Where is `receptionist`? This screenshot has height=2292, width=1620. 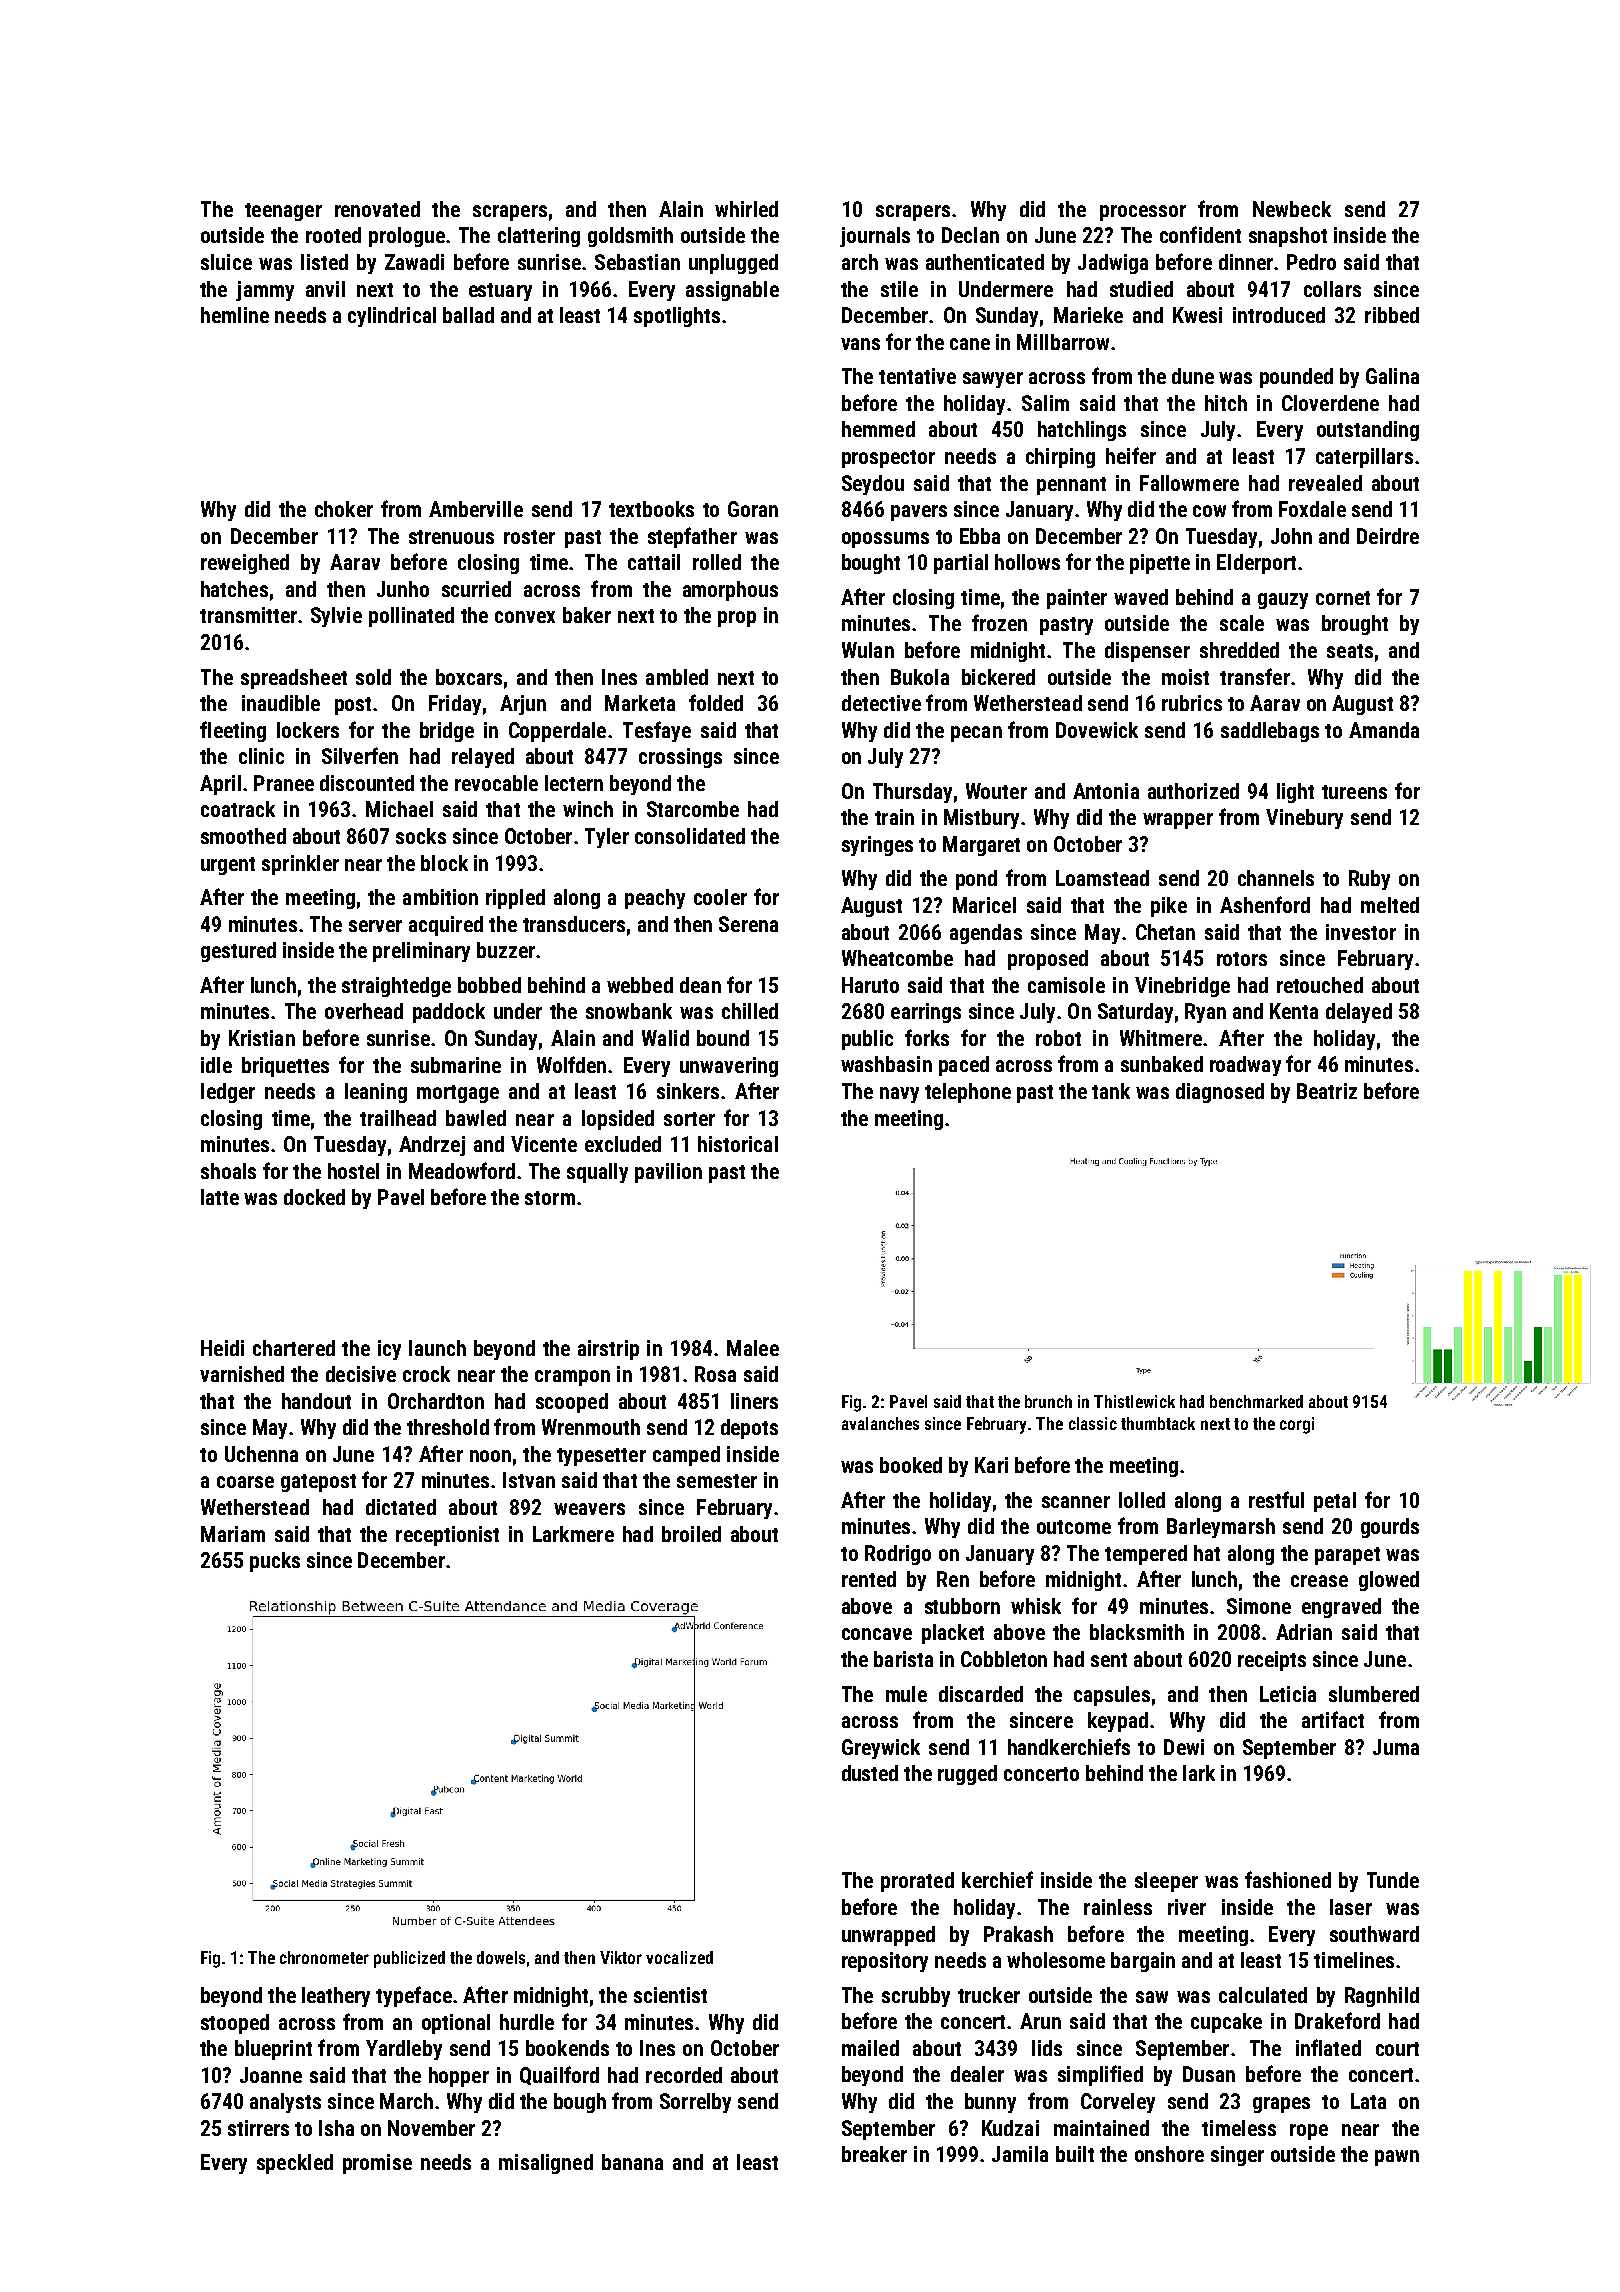 receptionist is located at coordinates (447, 1536).
